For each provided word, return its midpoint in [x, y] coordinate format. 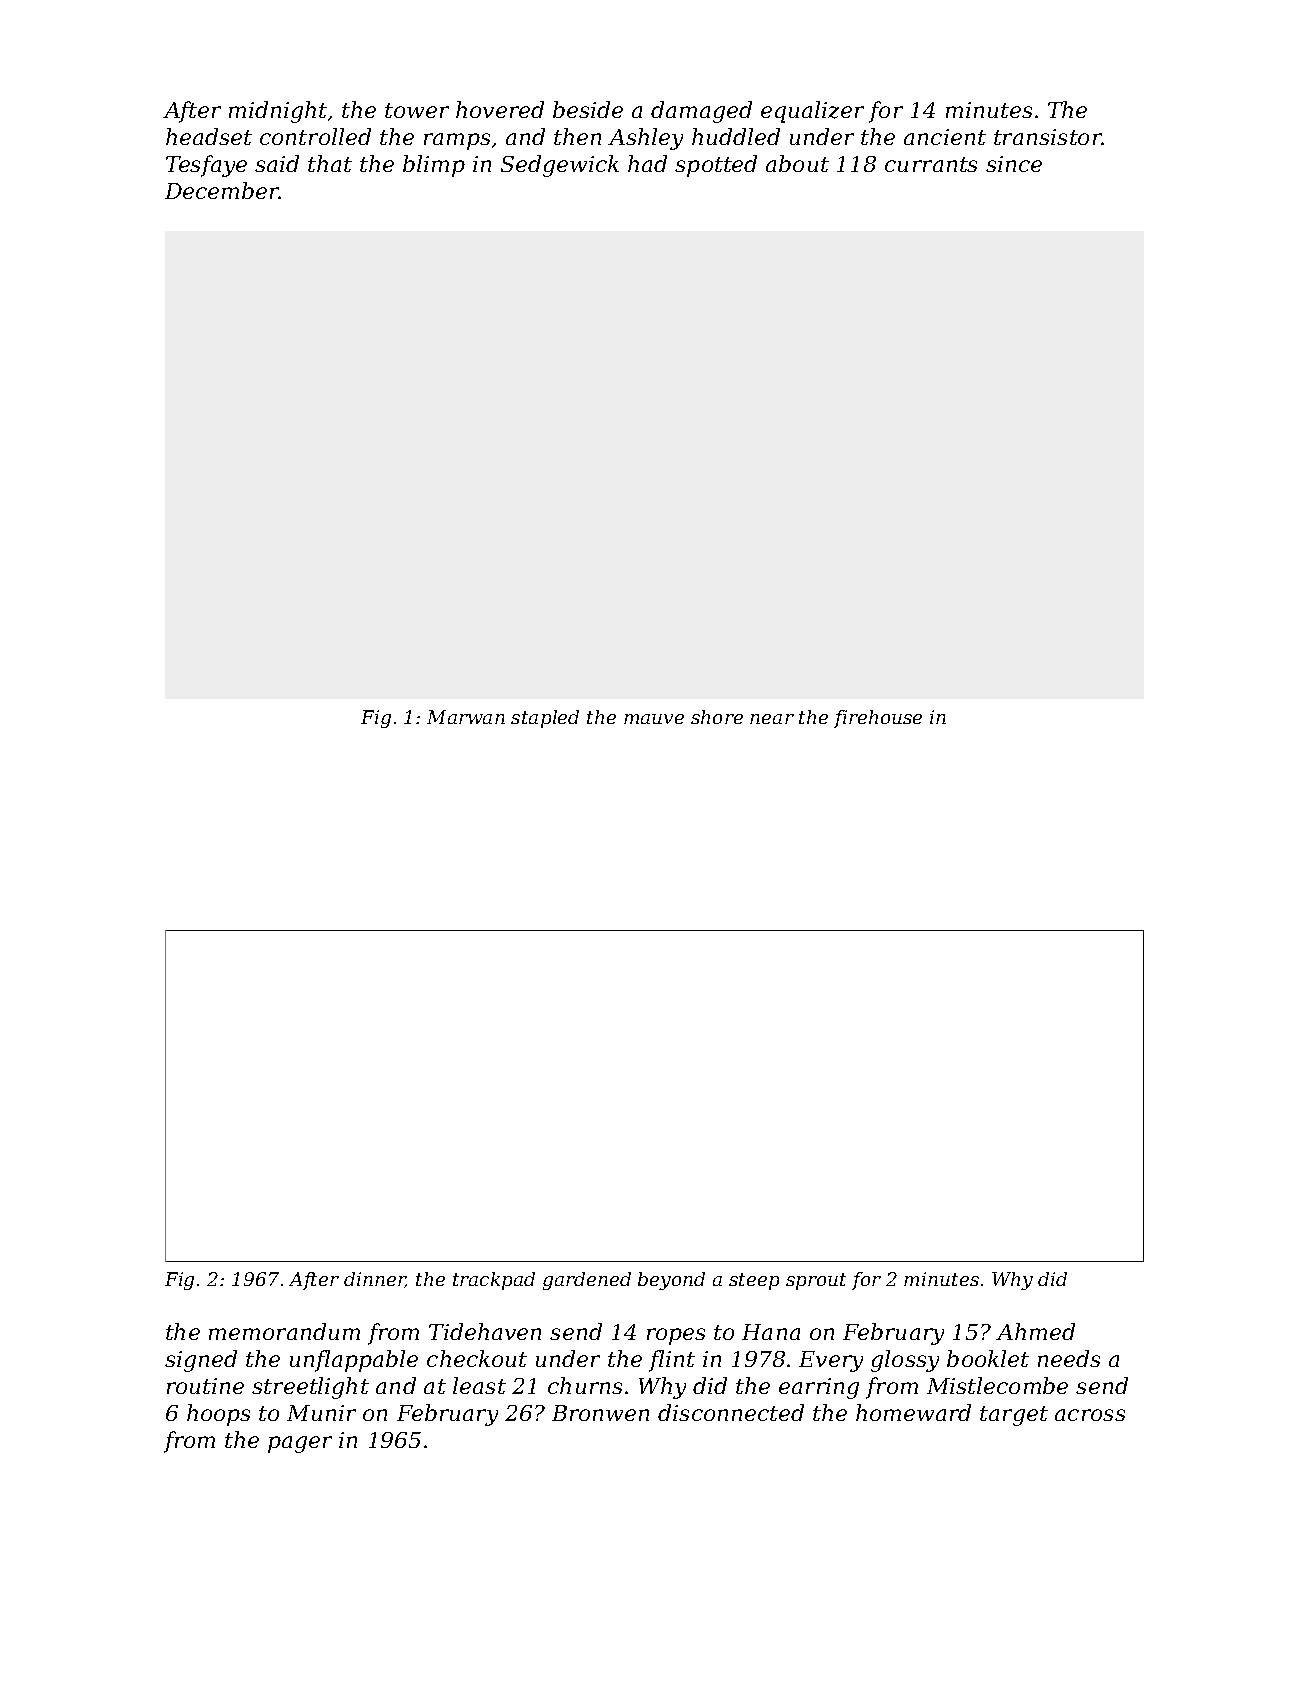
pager [300, 1444]
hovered [500, 109]
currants [931, 164]
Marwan [466, 717]
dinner [375, 1280]
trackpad [494, 1281]
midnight [278, 112]
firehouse [878, 719]
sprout [816, 1281]
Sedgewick [560, 166]
